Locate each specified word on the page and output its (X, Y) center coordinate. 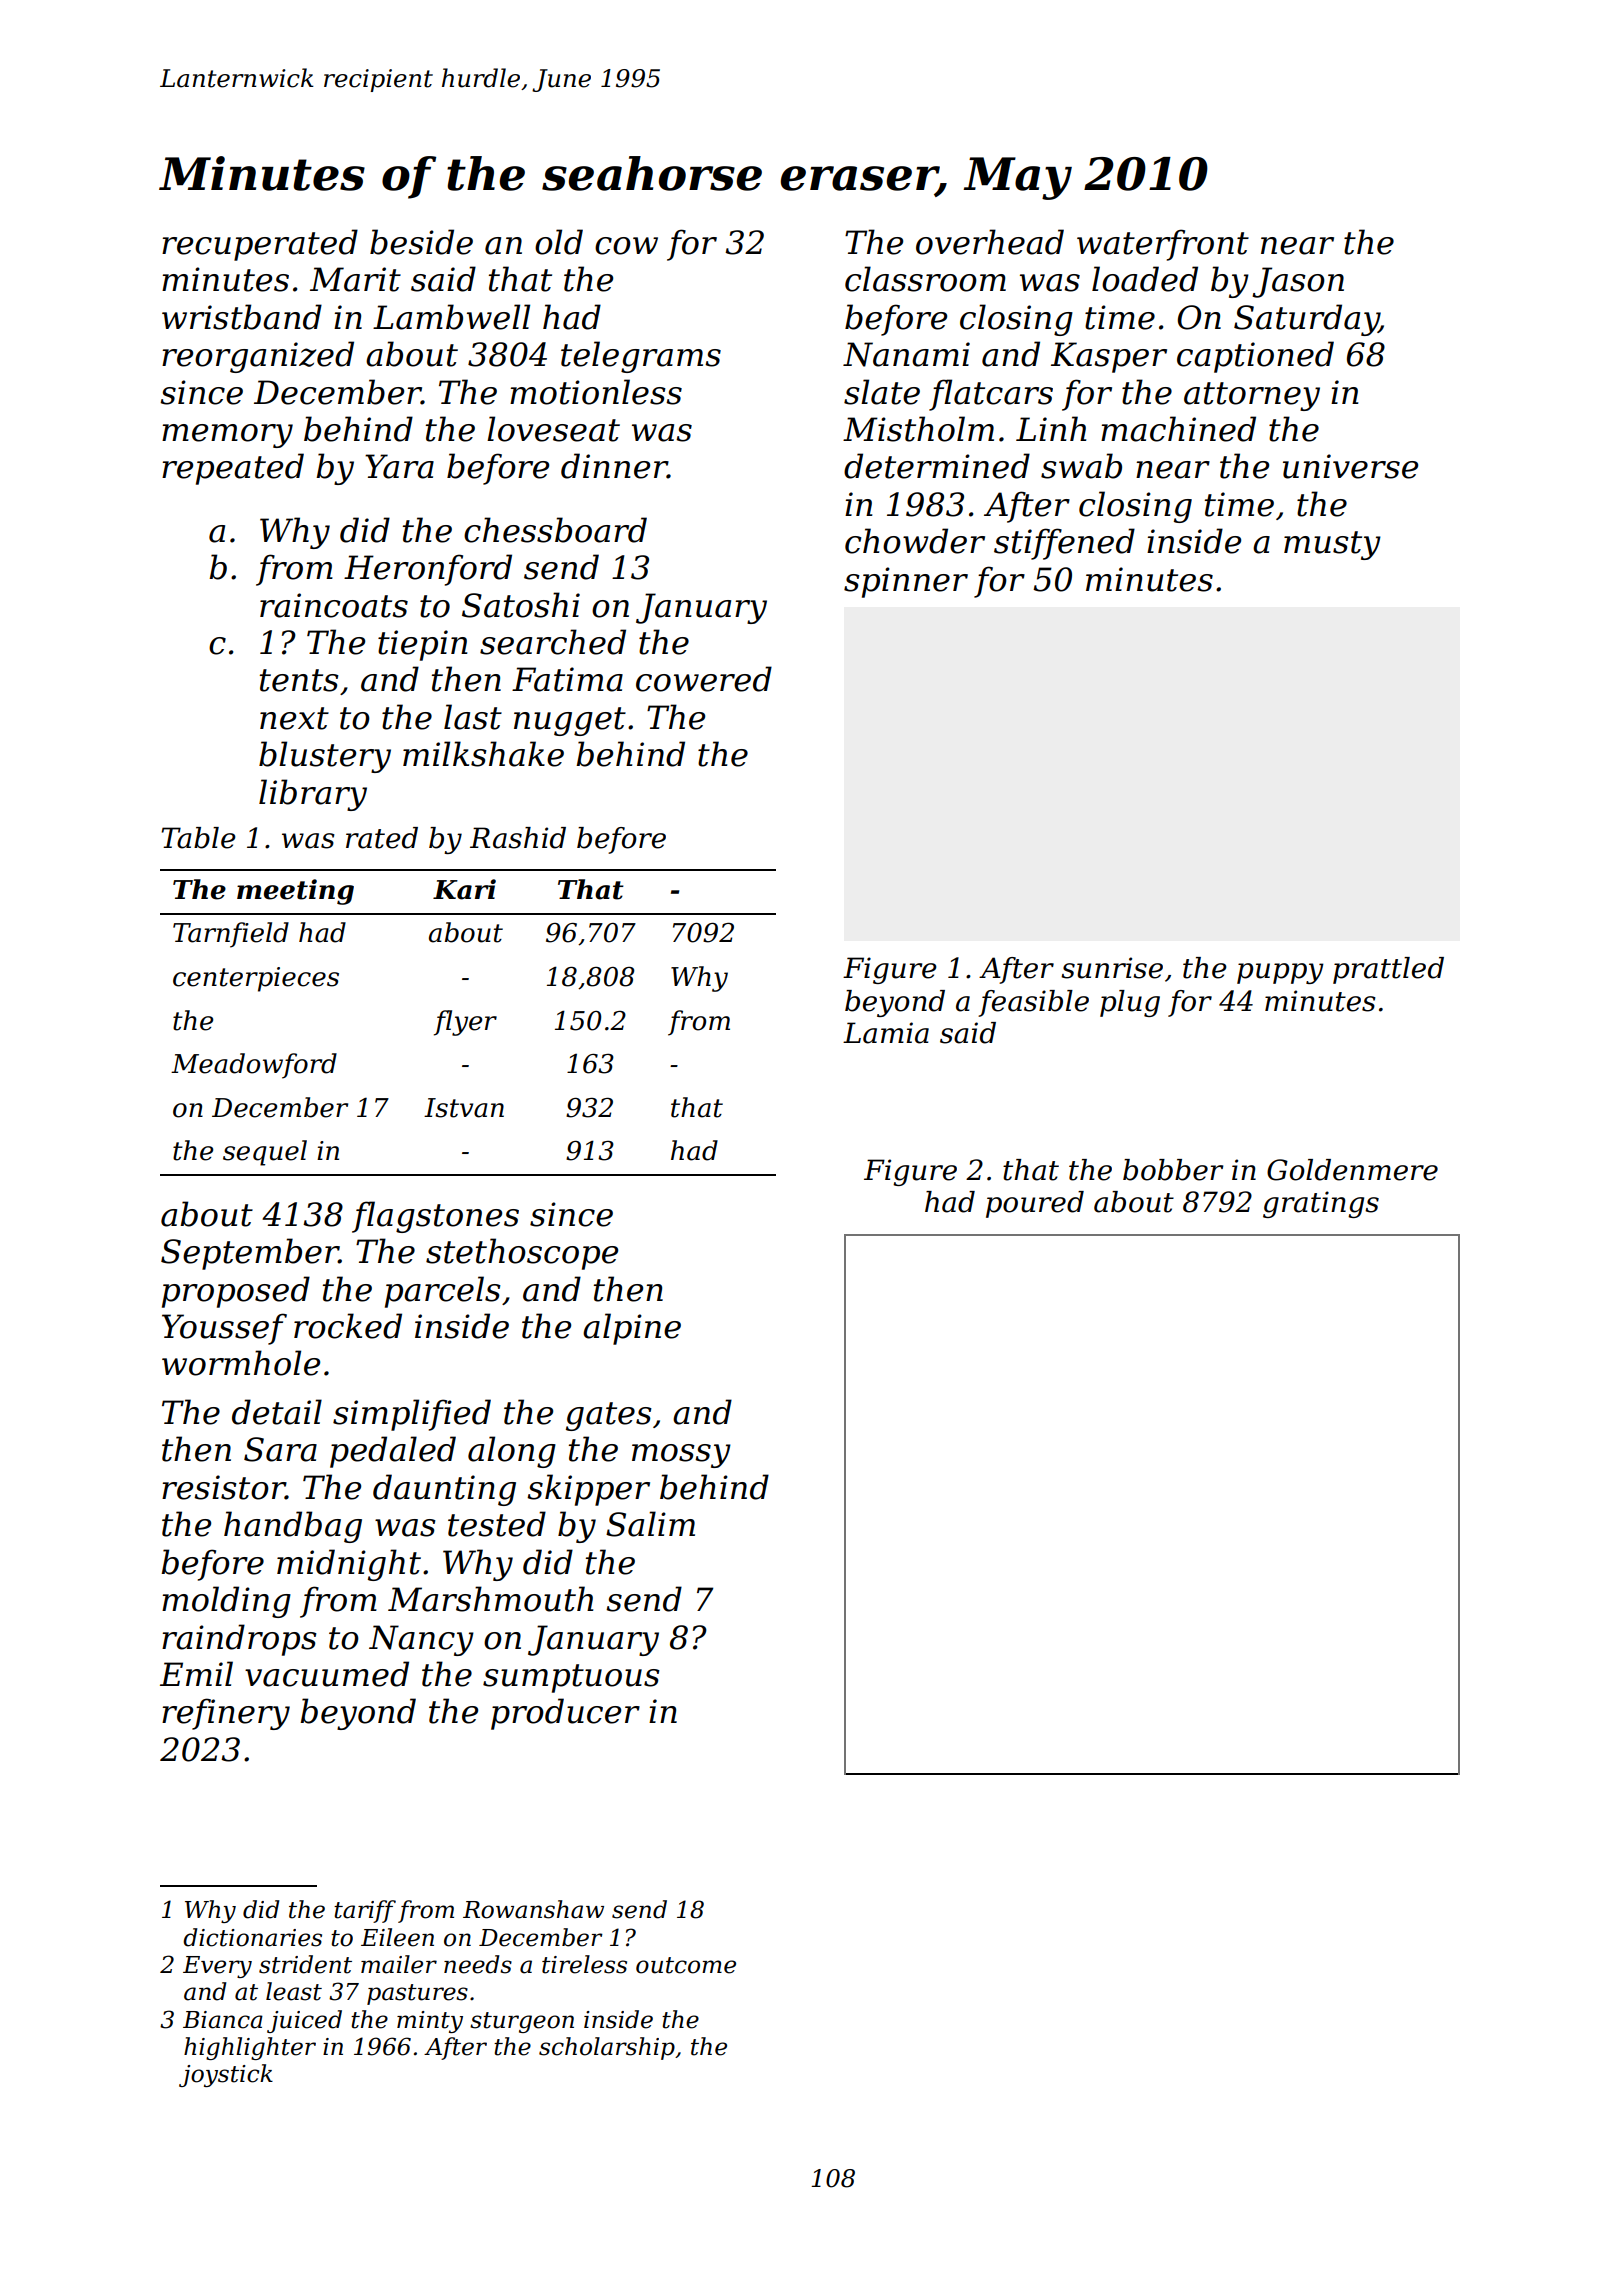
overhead (990, 242)
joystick (226, 2075)
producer (565, 1714)
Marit (355, 279)
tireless (584, 1964)
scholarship (607, 2048)
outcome (686, 1965)
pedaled (393, 1452)
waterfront (1163, 245)
